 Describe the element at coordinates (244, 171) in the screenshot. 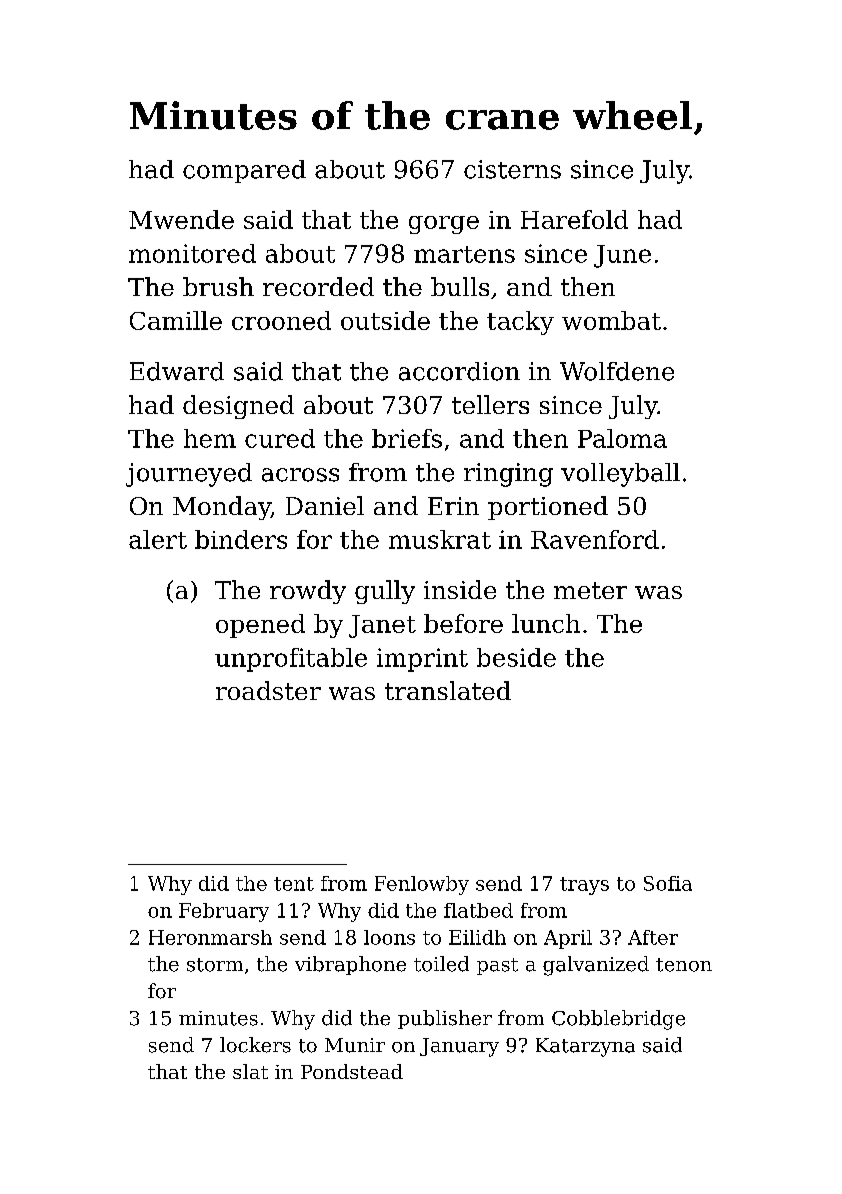

I see `compared` at that location.
